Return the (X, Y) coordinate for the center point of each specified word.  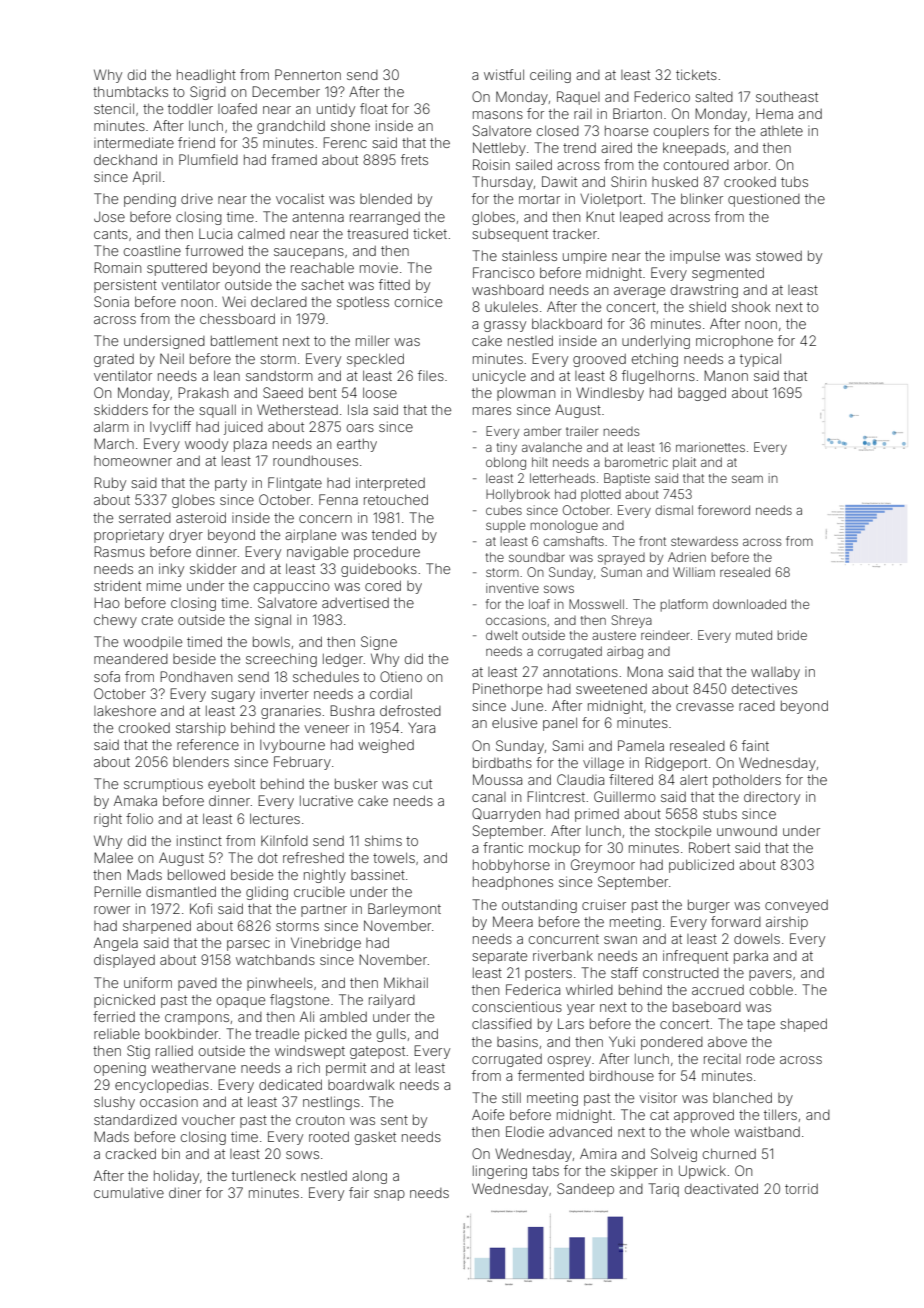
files (431, 375)
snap (389, 1195)
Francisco (504, 272)
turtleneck (264, 1175)
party (231, 484)
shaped (803, 1025)
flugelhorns (658, 377)
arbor (751, 165)
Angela (116, 944)
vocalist (300, 198)
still (511, 1098)
